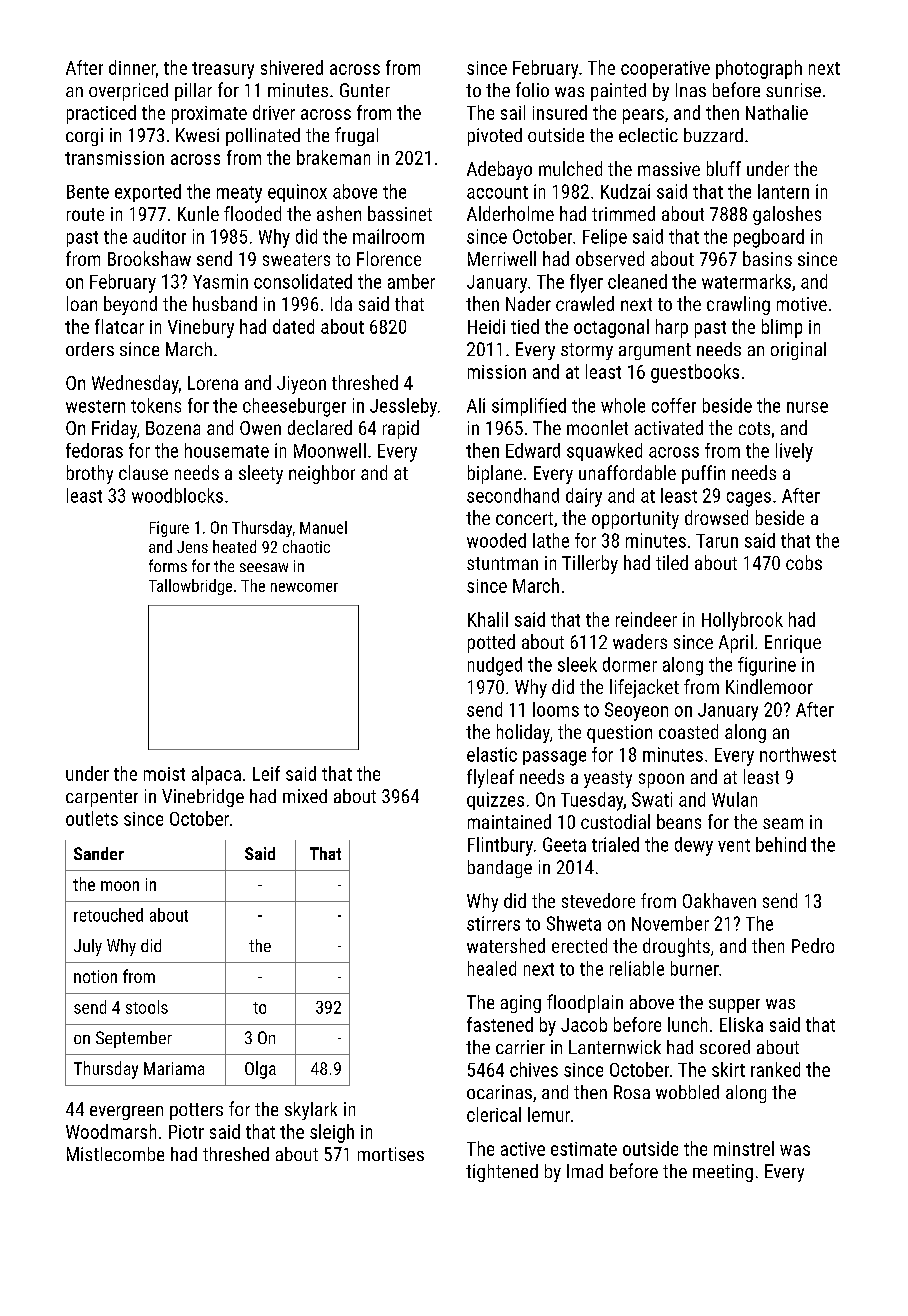 This screenshot has height=1316, width=908. I want to click on Figure, so click(169, 529).
